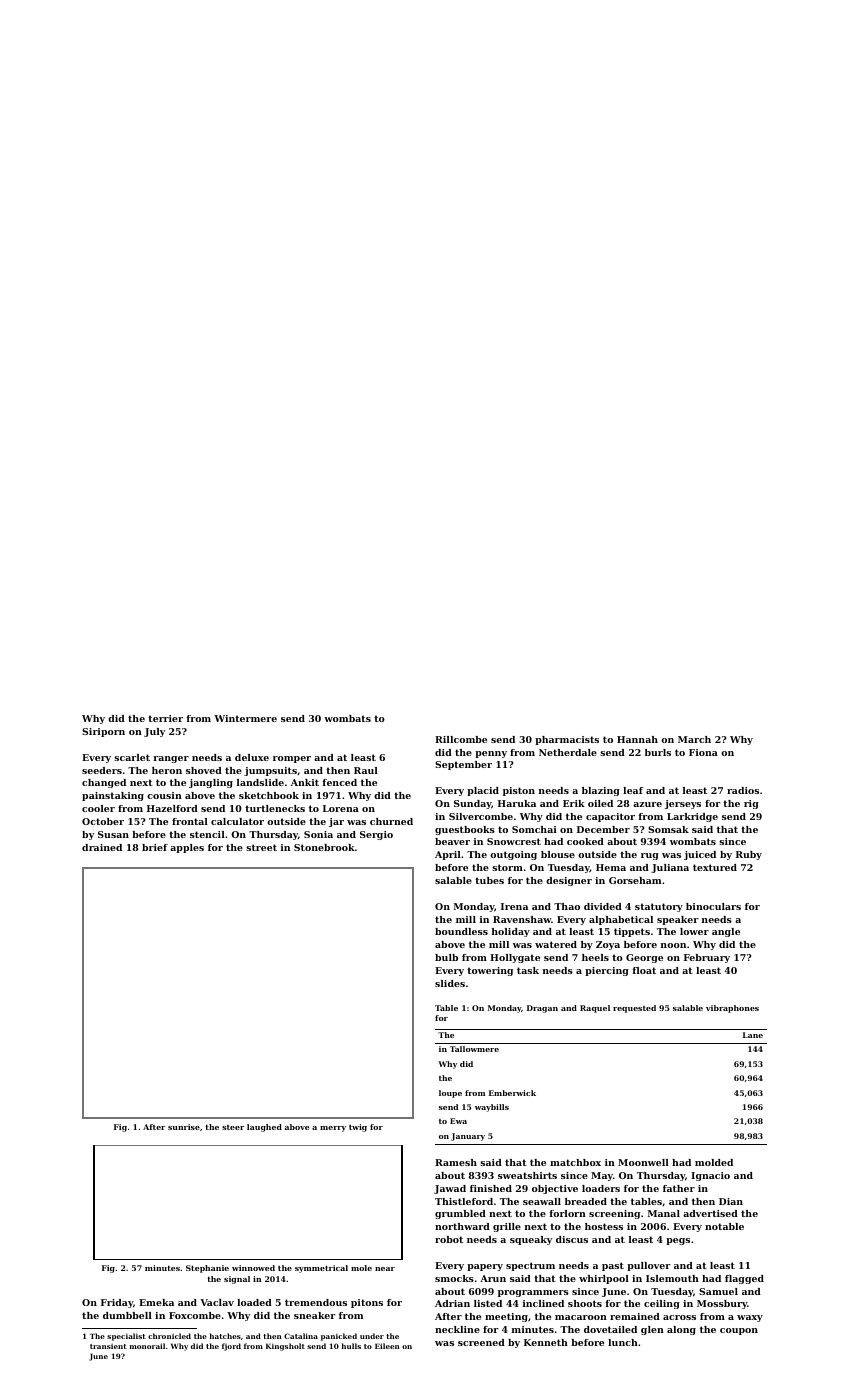 This screenshot has height=1400, width=849. What do you see at coordinates (117, 1303) in the screenshot?
I see `Friday` at bounding box center [117, 1303].
